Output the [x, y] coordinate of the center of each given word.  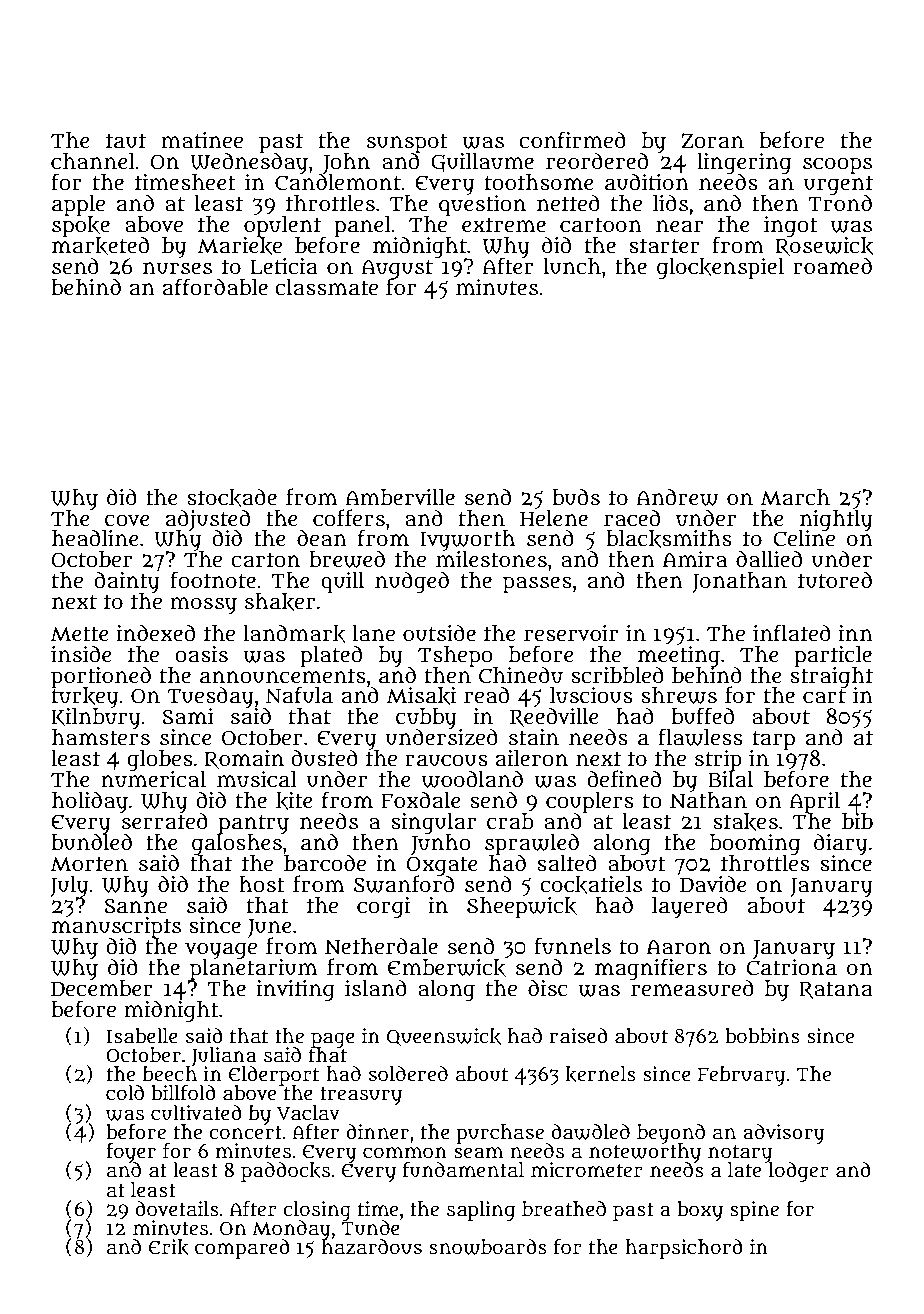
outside [439, 633]
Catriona [791, 967]
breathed [564, 1209]
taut [126, 141]
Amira [695, 559]
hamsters [101, 738]
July [69, 886]
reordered [597, 161]
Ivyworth [467, 540]
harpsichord [684, 1249]
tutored [835, 580]
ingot [791, 227]
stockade [232, 497]
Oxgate [441, 865]
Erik [169, 1247]
